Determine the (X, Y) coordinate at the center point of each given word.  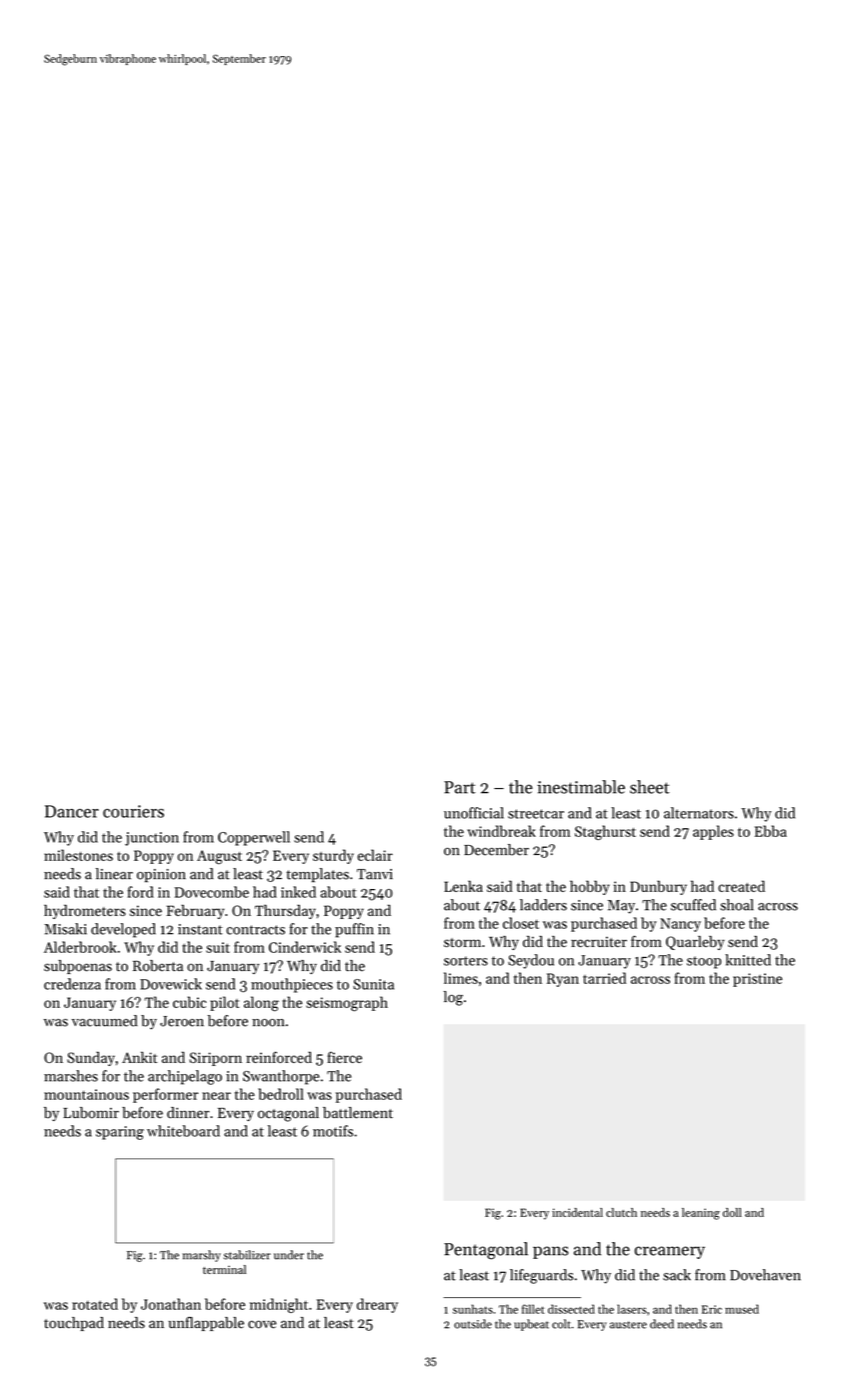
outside (473, 1324)
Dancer (72, 811)
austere (628, 1325)
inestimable (581, 787)
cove (262, 1324)
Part (460, 787)
